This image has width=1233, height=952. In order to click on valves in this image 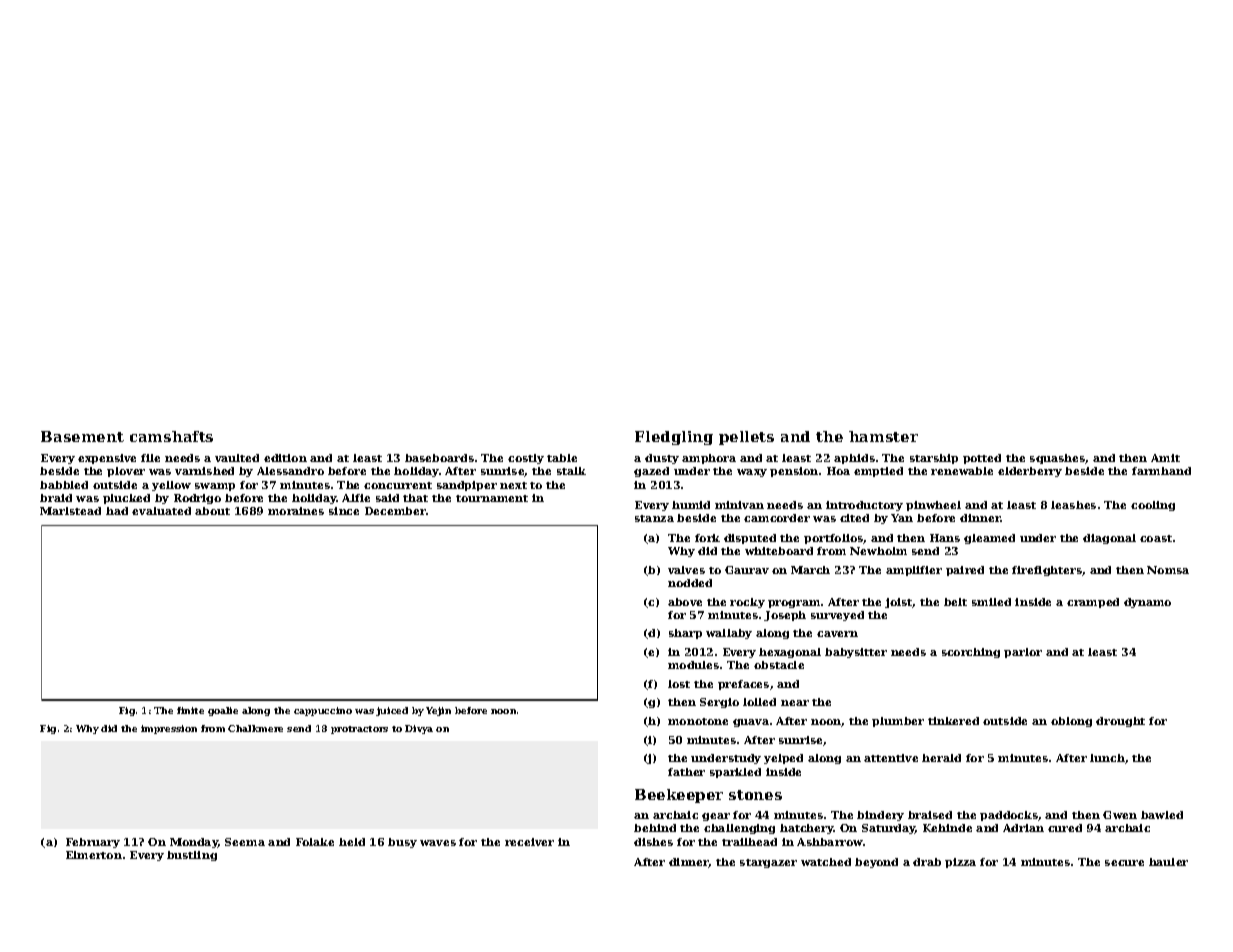, I will do `click(686, 570)`.
